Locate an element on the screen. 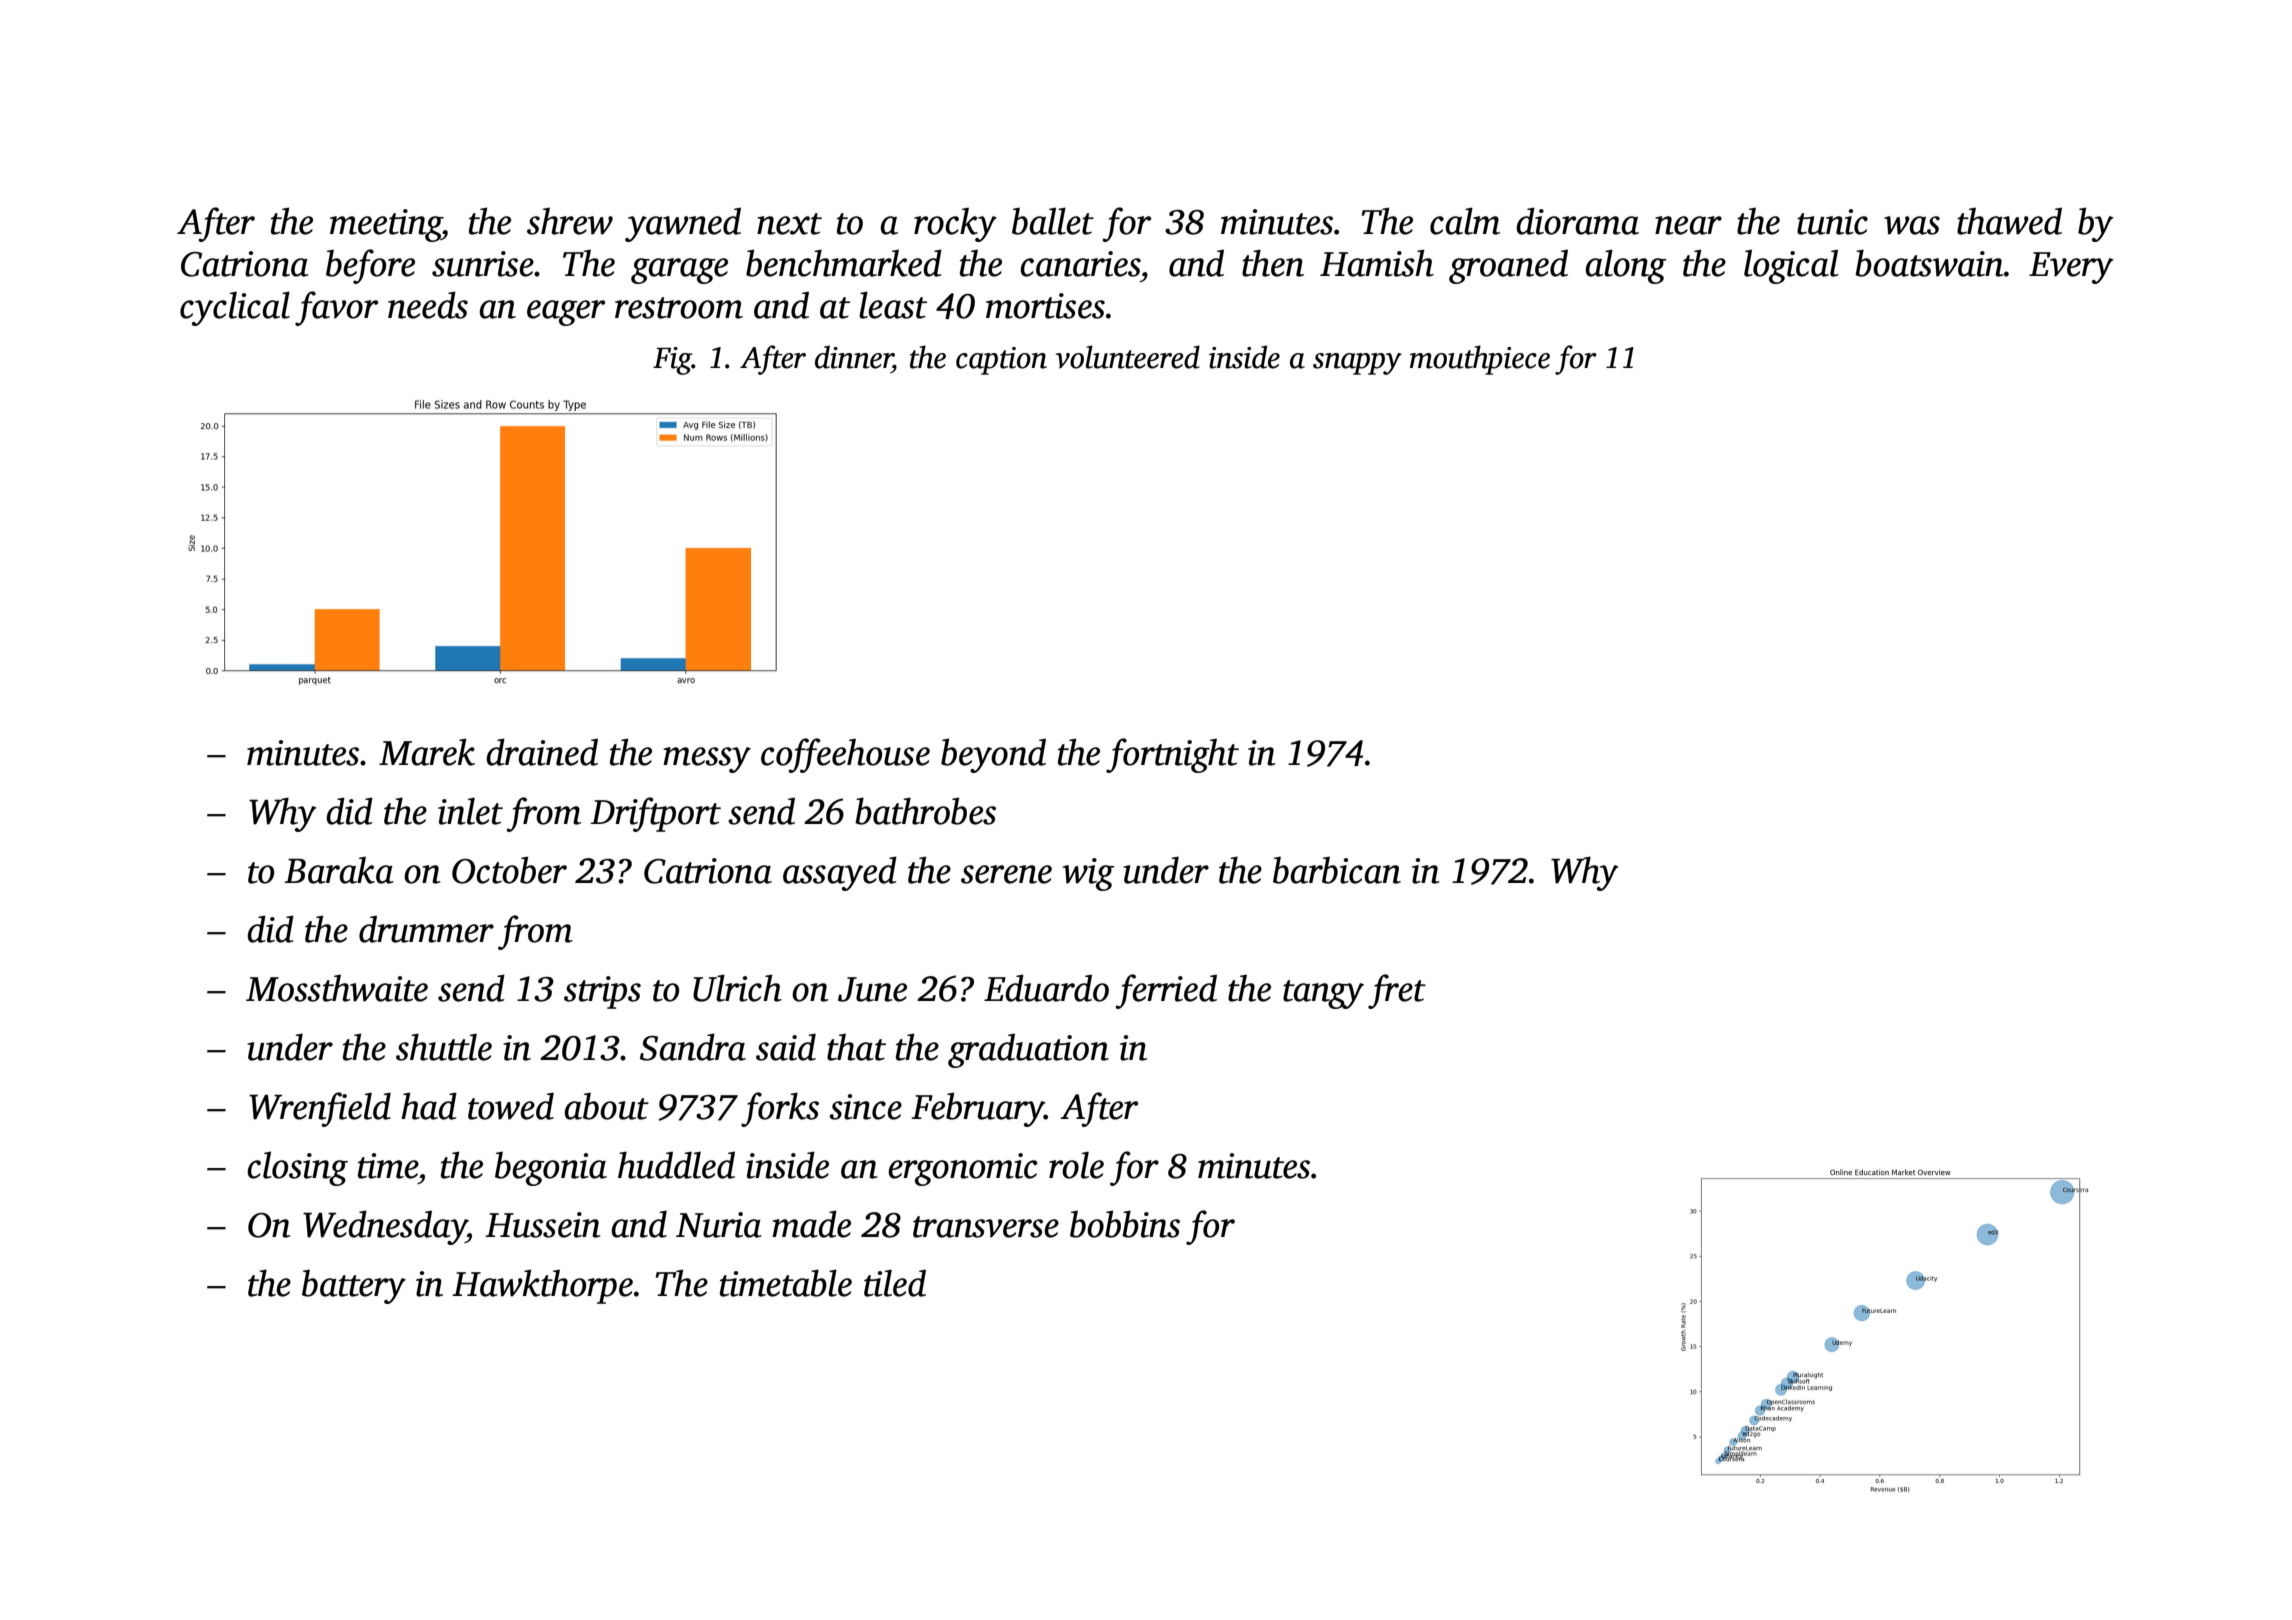 This screenshot has width=2292, height=1620. Hussein is located at coordinates (543, 1225).
